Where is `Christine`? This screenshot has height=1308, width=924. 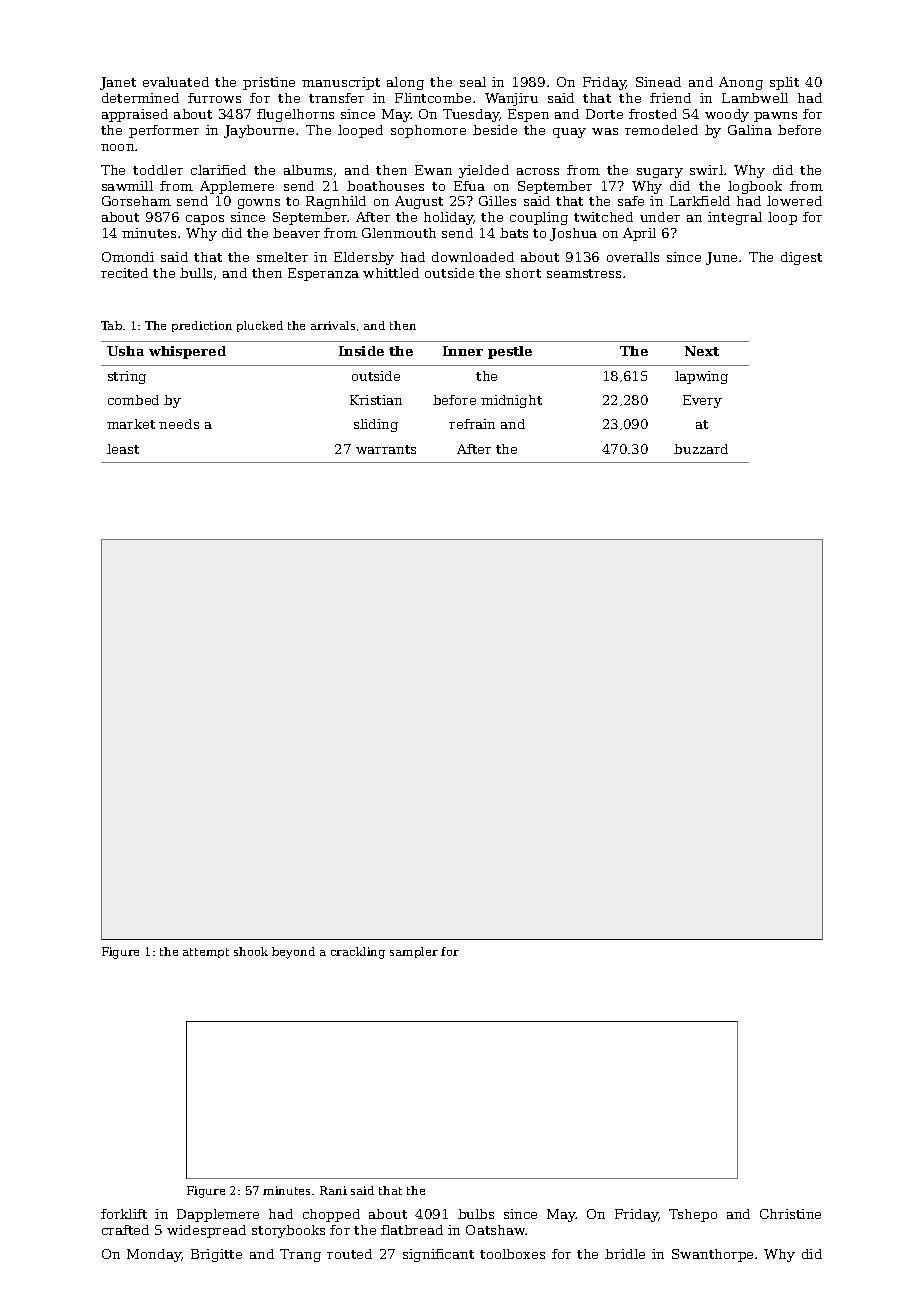 Christine is located at coordinates (790, 1214).
